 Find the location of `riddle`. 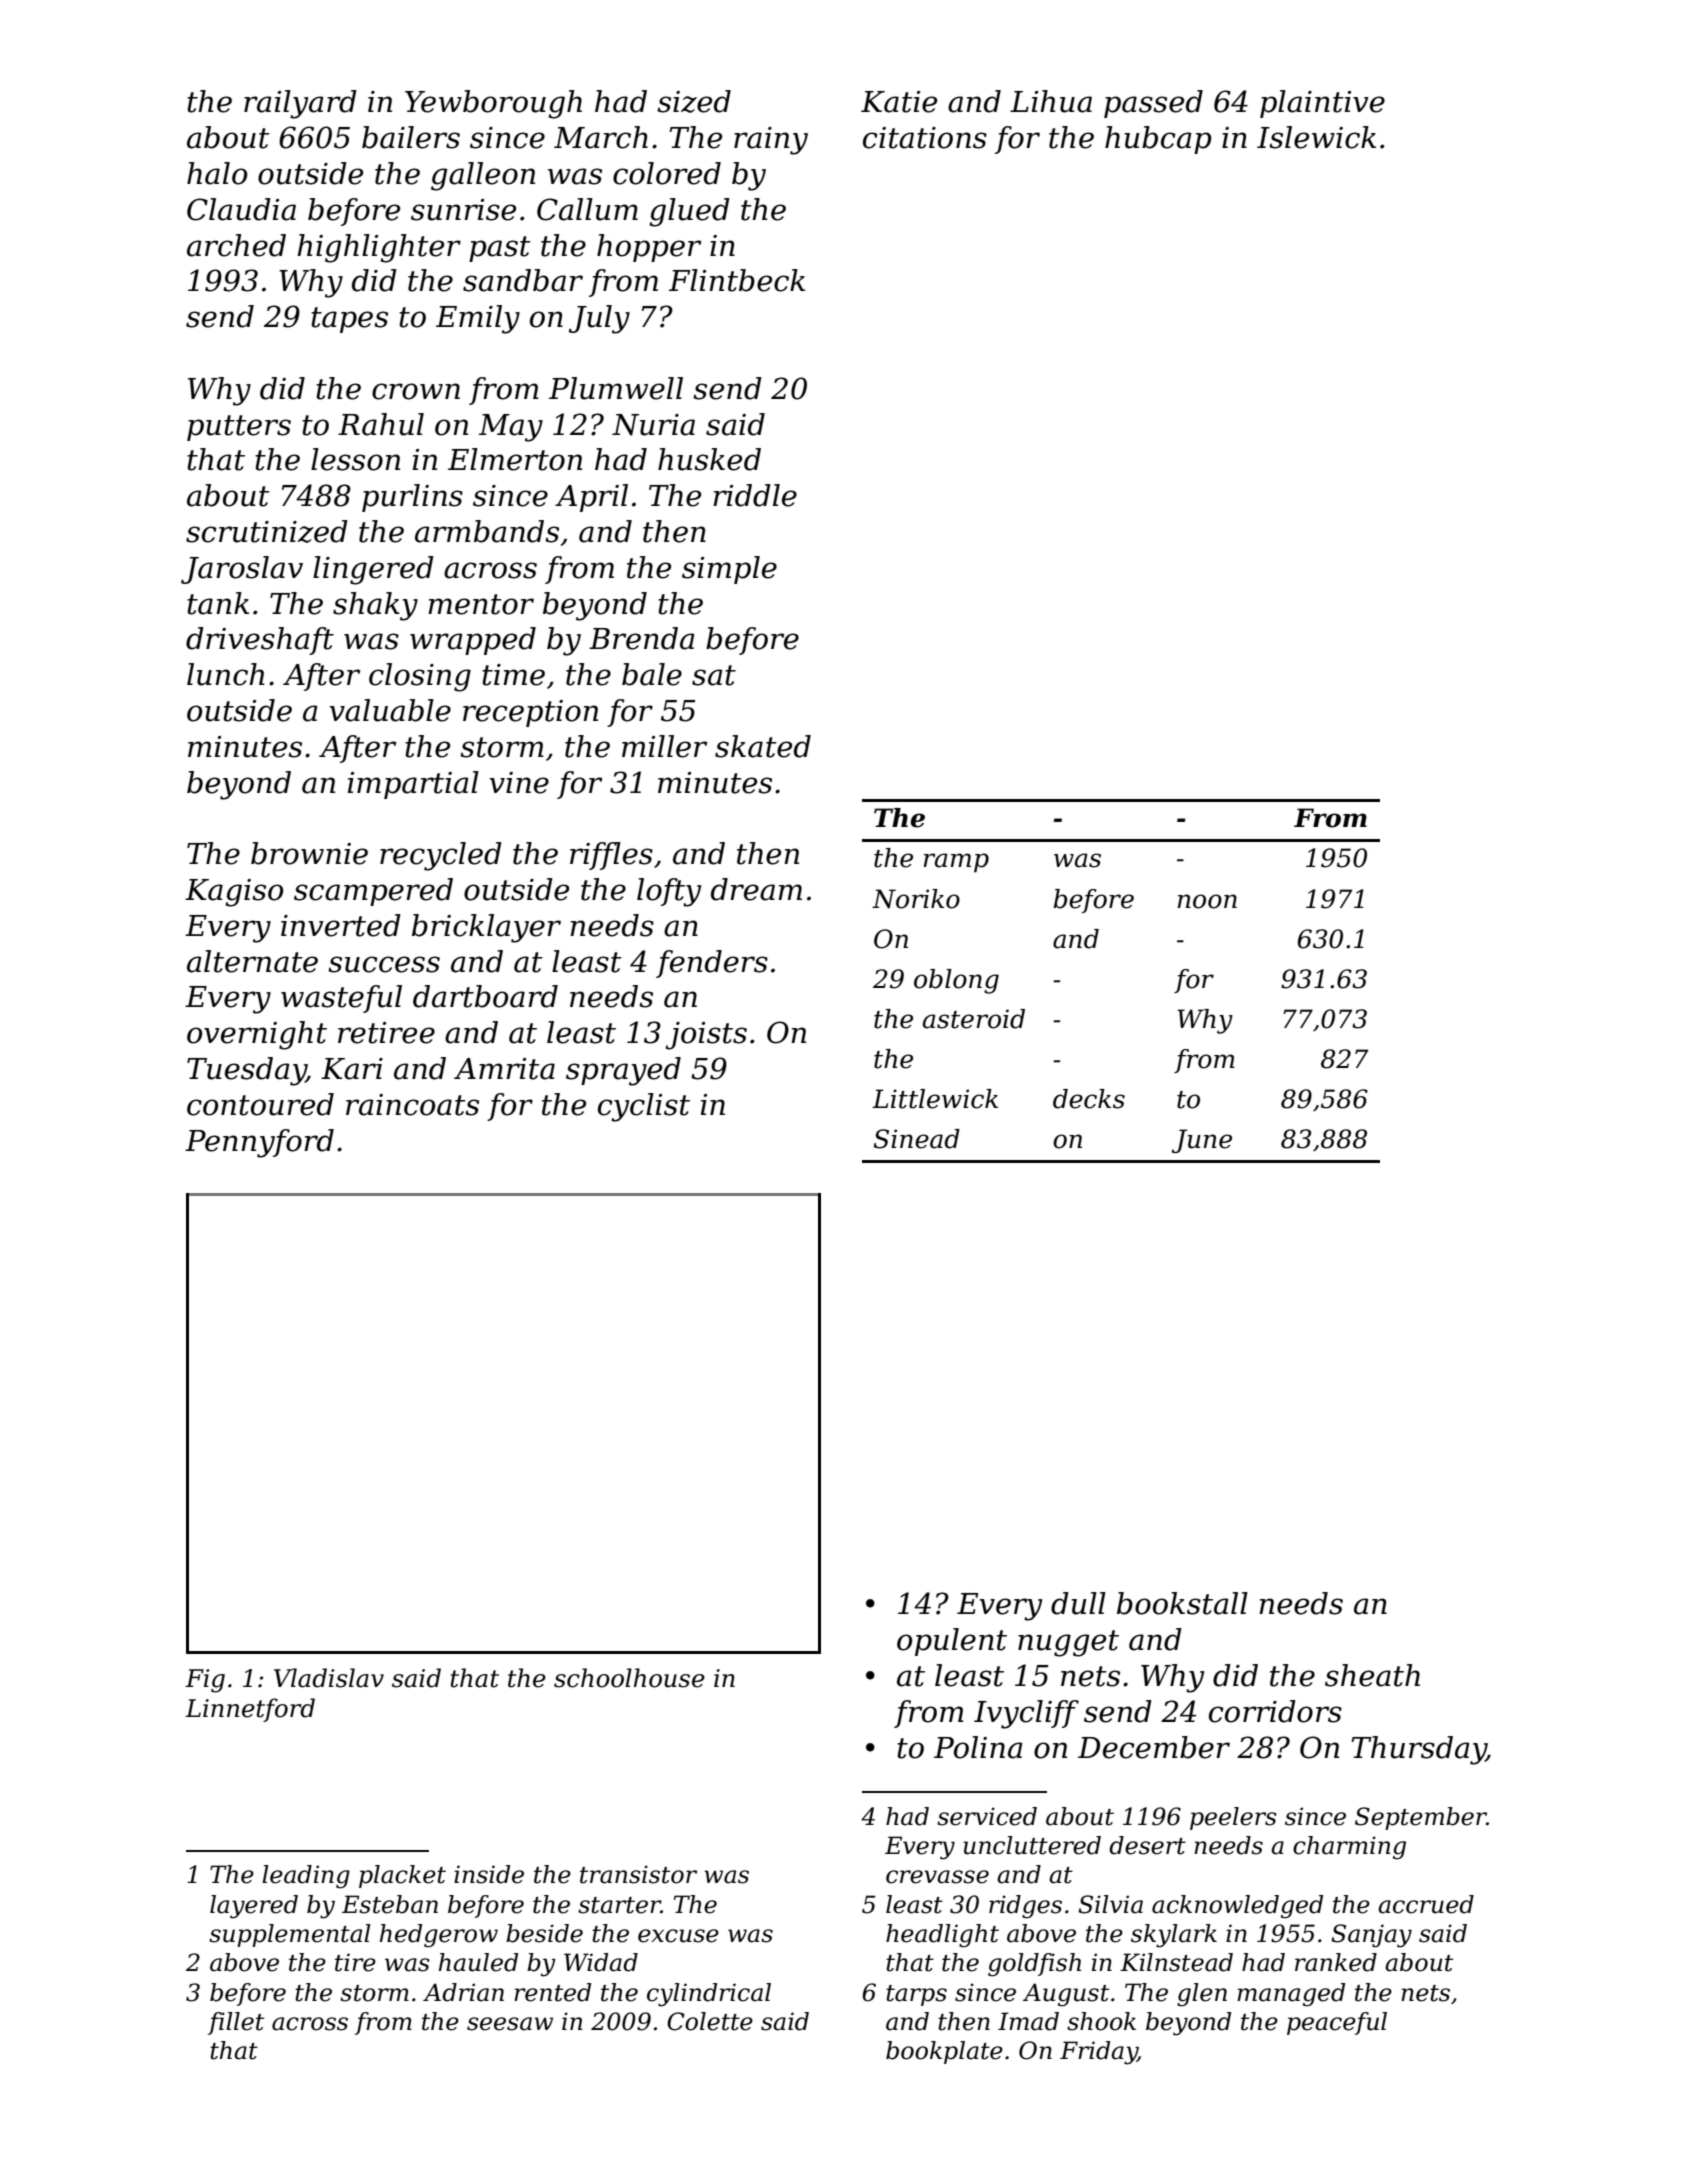

riddle is located at coordinates (755, 495).
